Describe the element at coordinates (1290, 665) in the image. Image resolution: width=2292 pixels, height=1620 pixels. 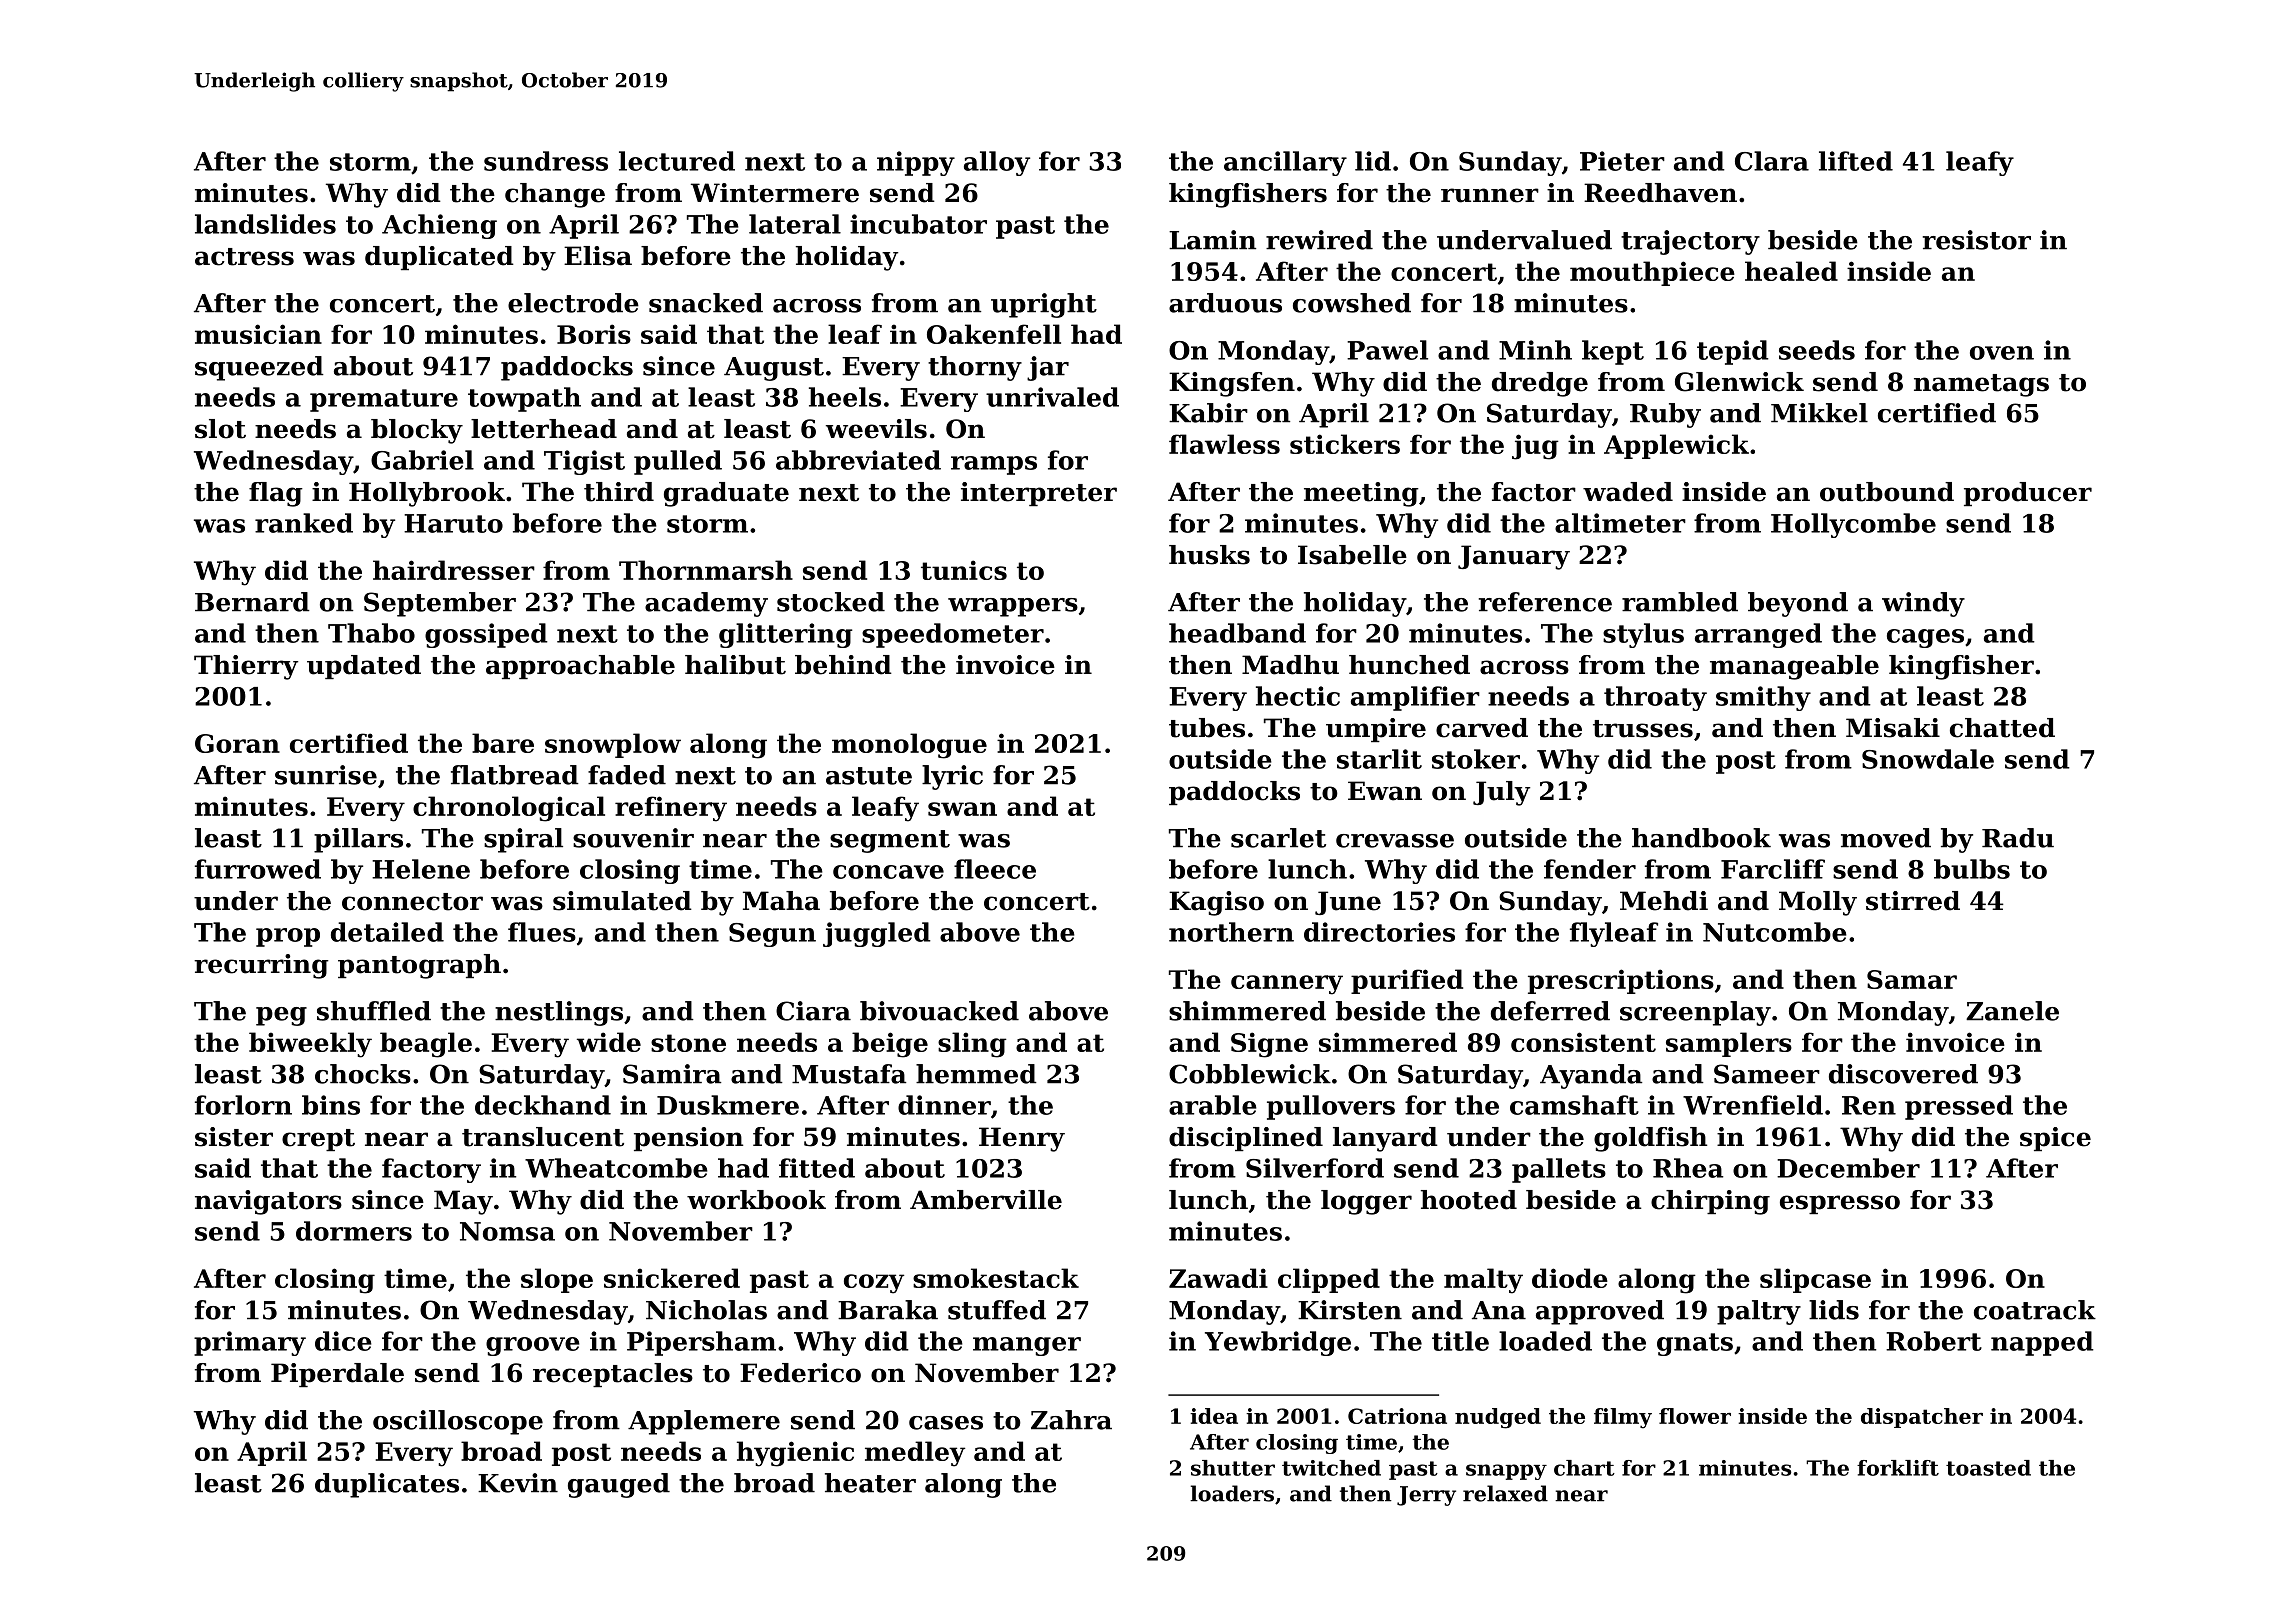
I see `Madhu` at that location.
